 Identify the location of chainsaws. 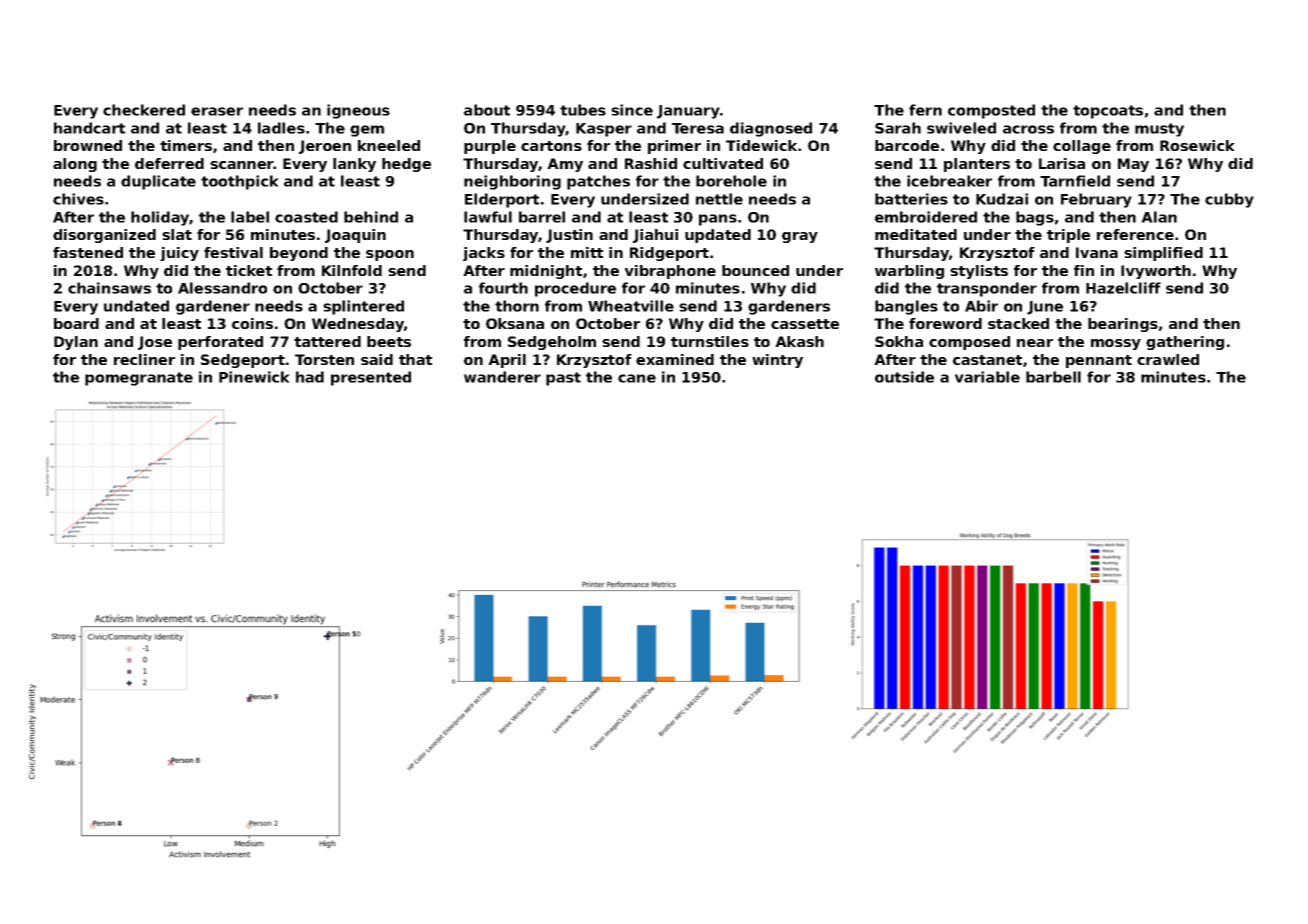
(109, 288).
